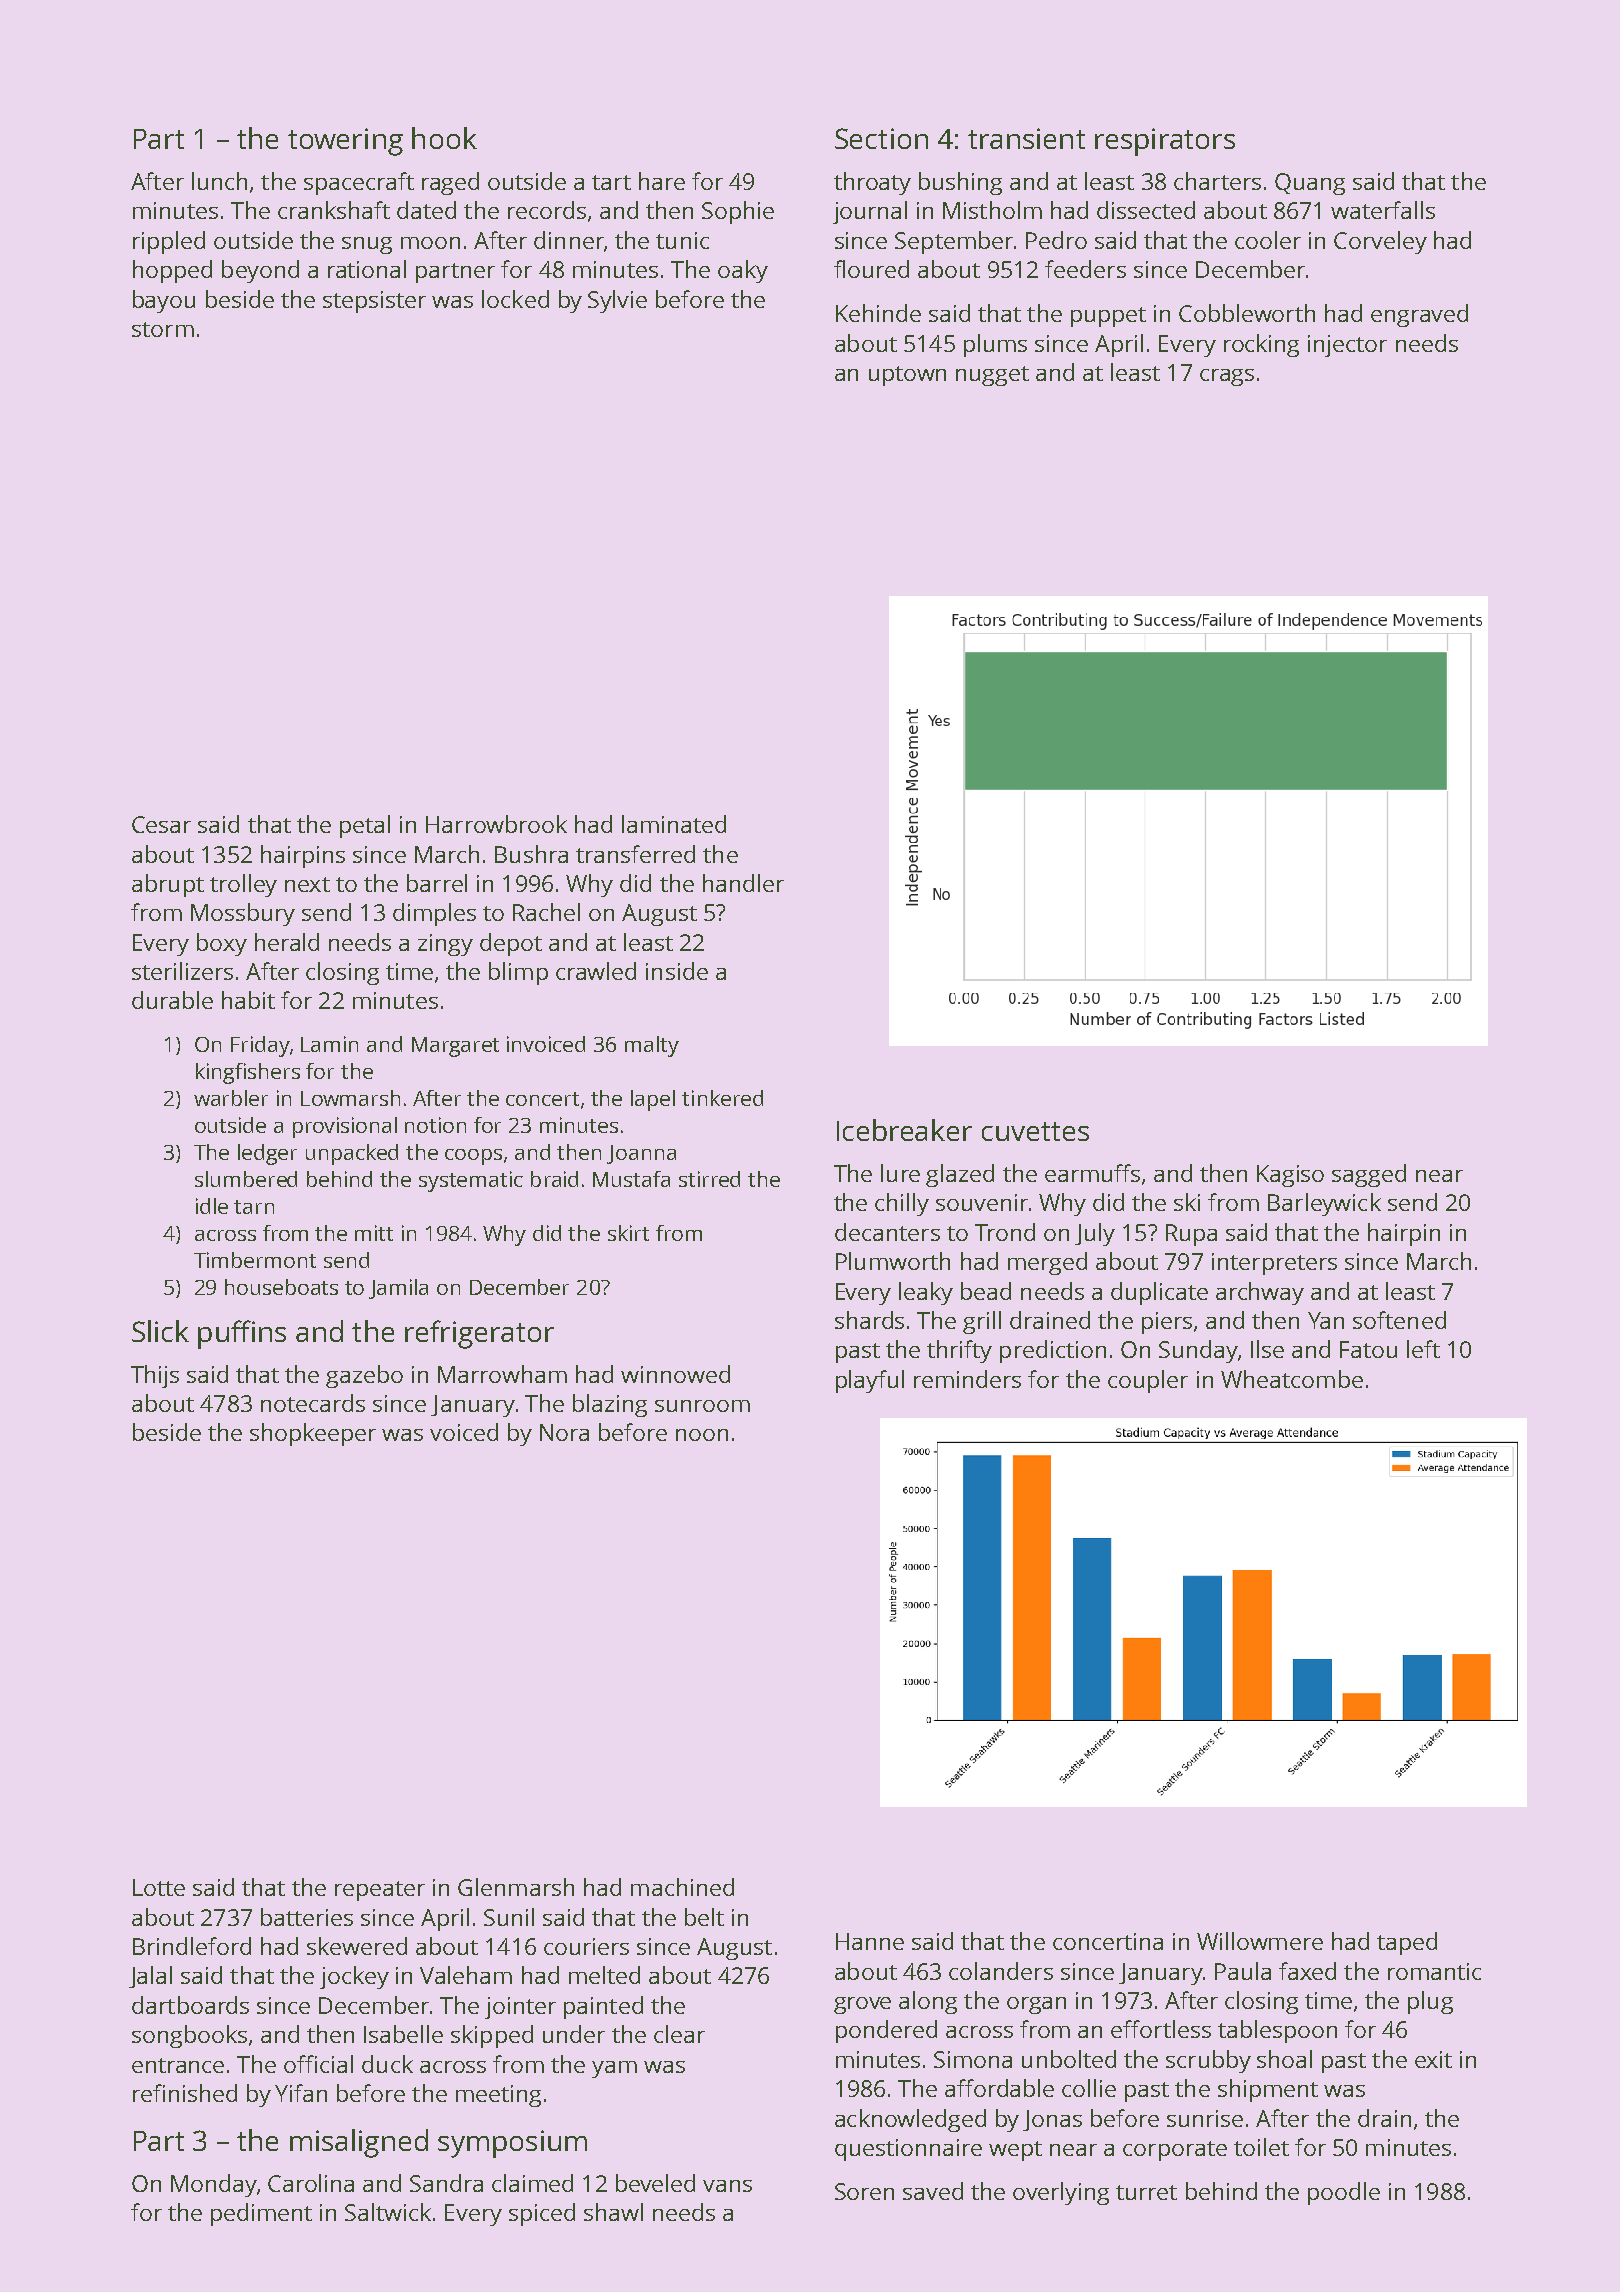 This image has height=2292, width=1620. Describe the element at coordinates (1260, 1941) in the image. I see `Willowmere` at that location.
